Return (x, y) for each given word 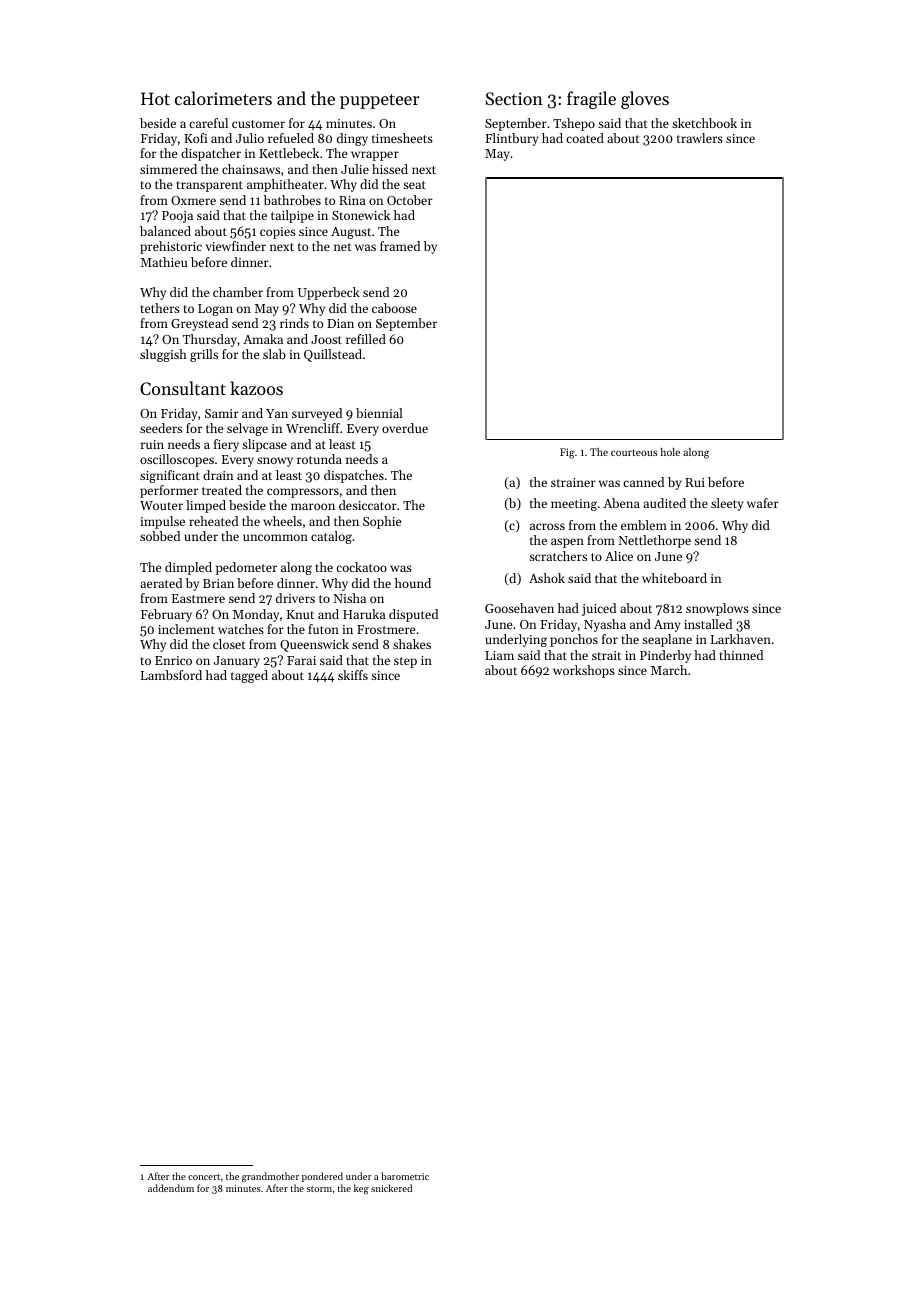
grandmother (270, 1177)
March (669, 670)
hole (670, 452)
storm (319, 1189)
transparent (210, 186)
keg (361, 1189)
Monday (256, 615)
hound (413, 583)
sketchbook (704, 123)
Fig (567, 453)
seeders (161, 428)
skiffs (353, 675)
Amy (667, 626)
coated (585, 138)
